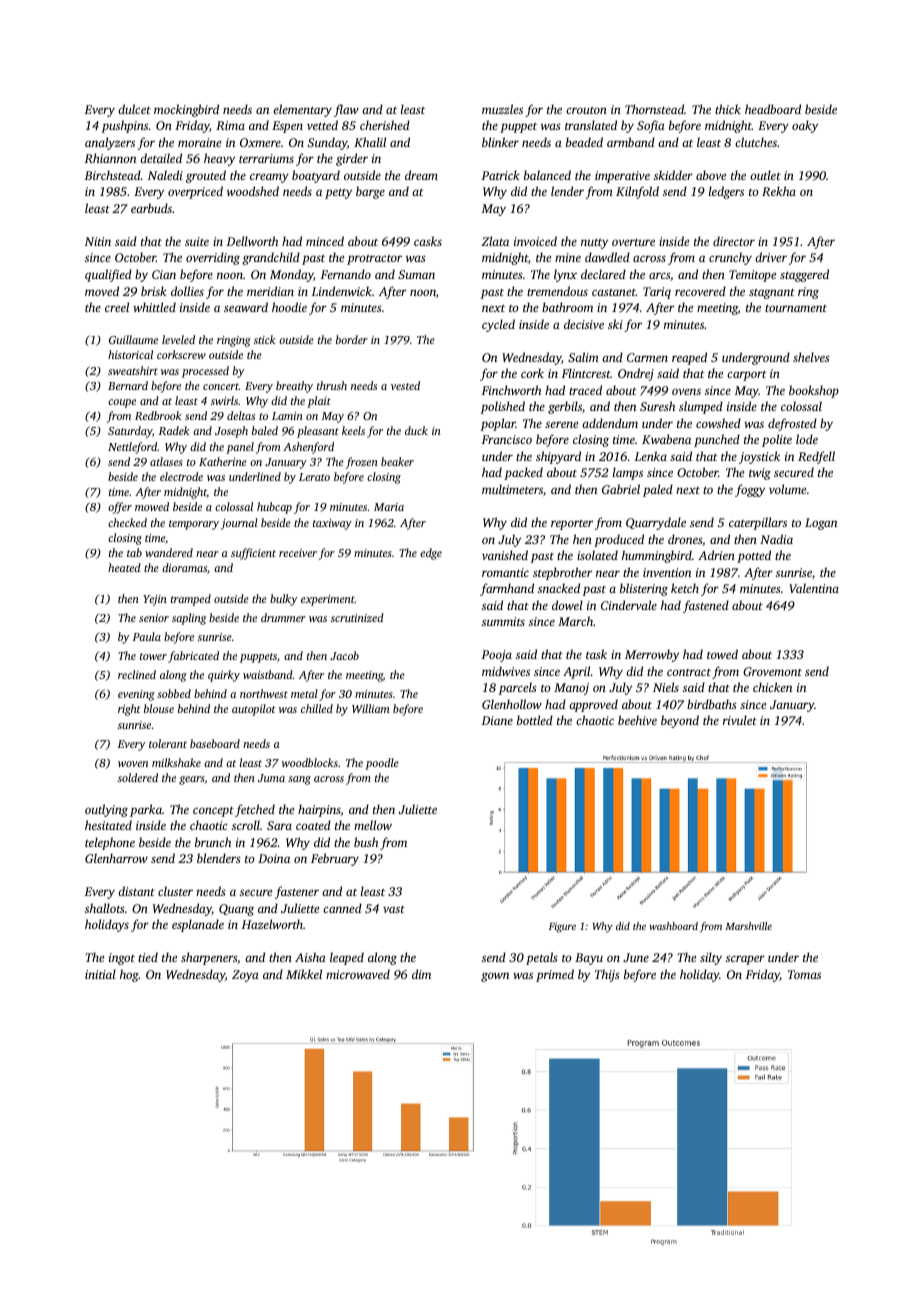 The image size is (924, 1308). Describe the element at coordinates (317, 708) in the screenshot. I see `chilled` at that location.
